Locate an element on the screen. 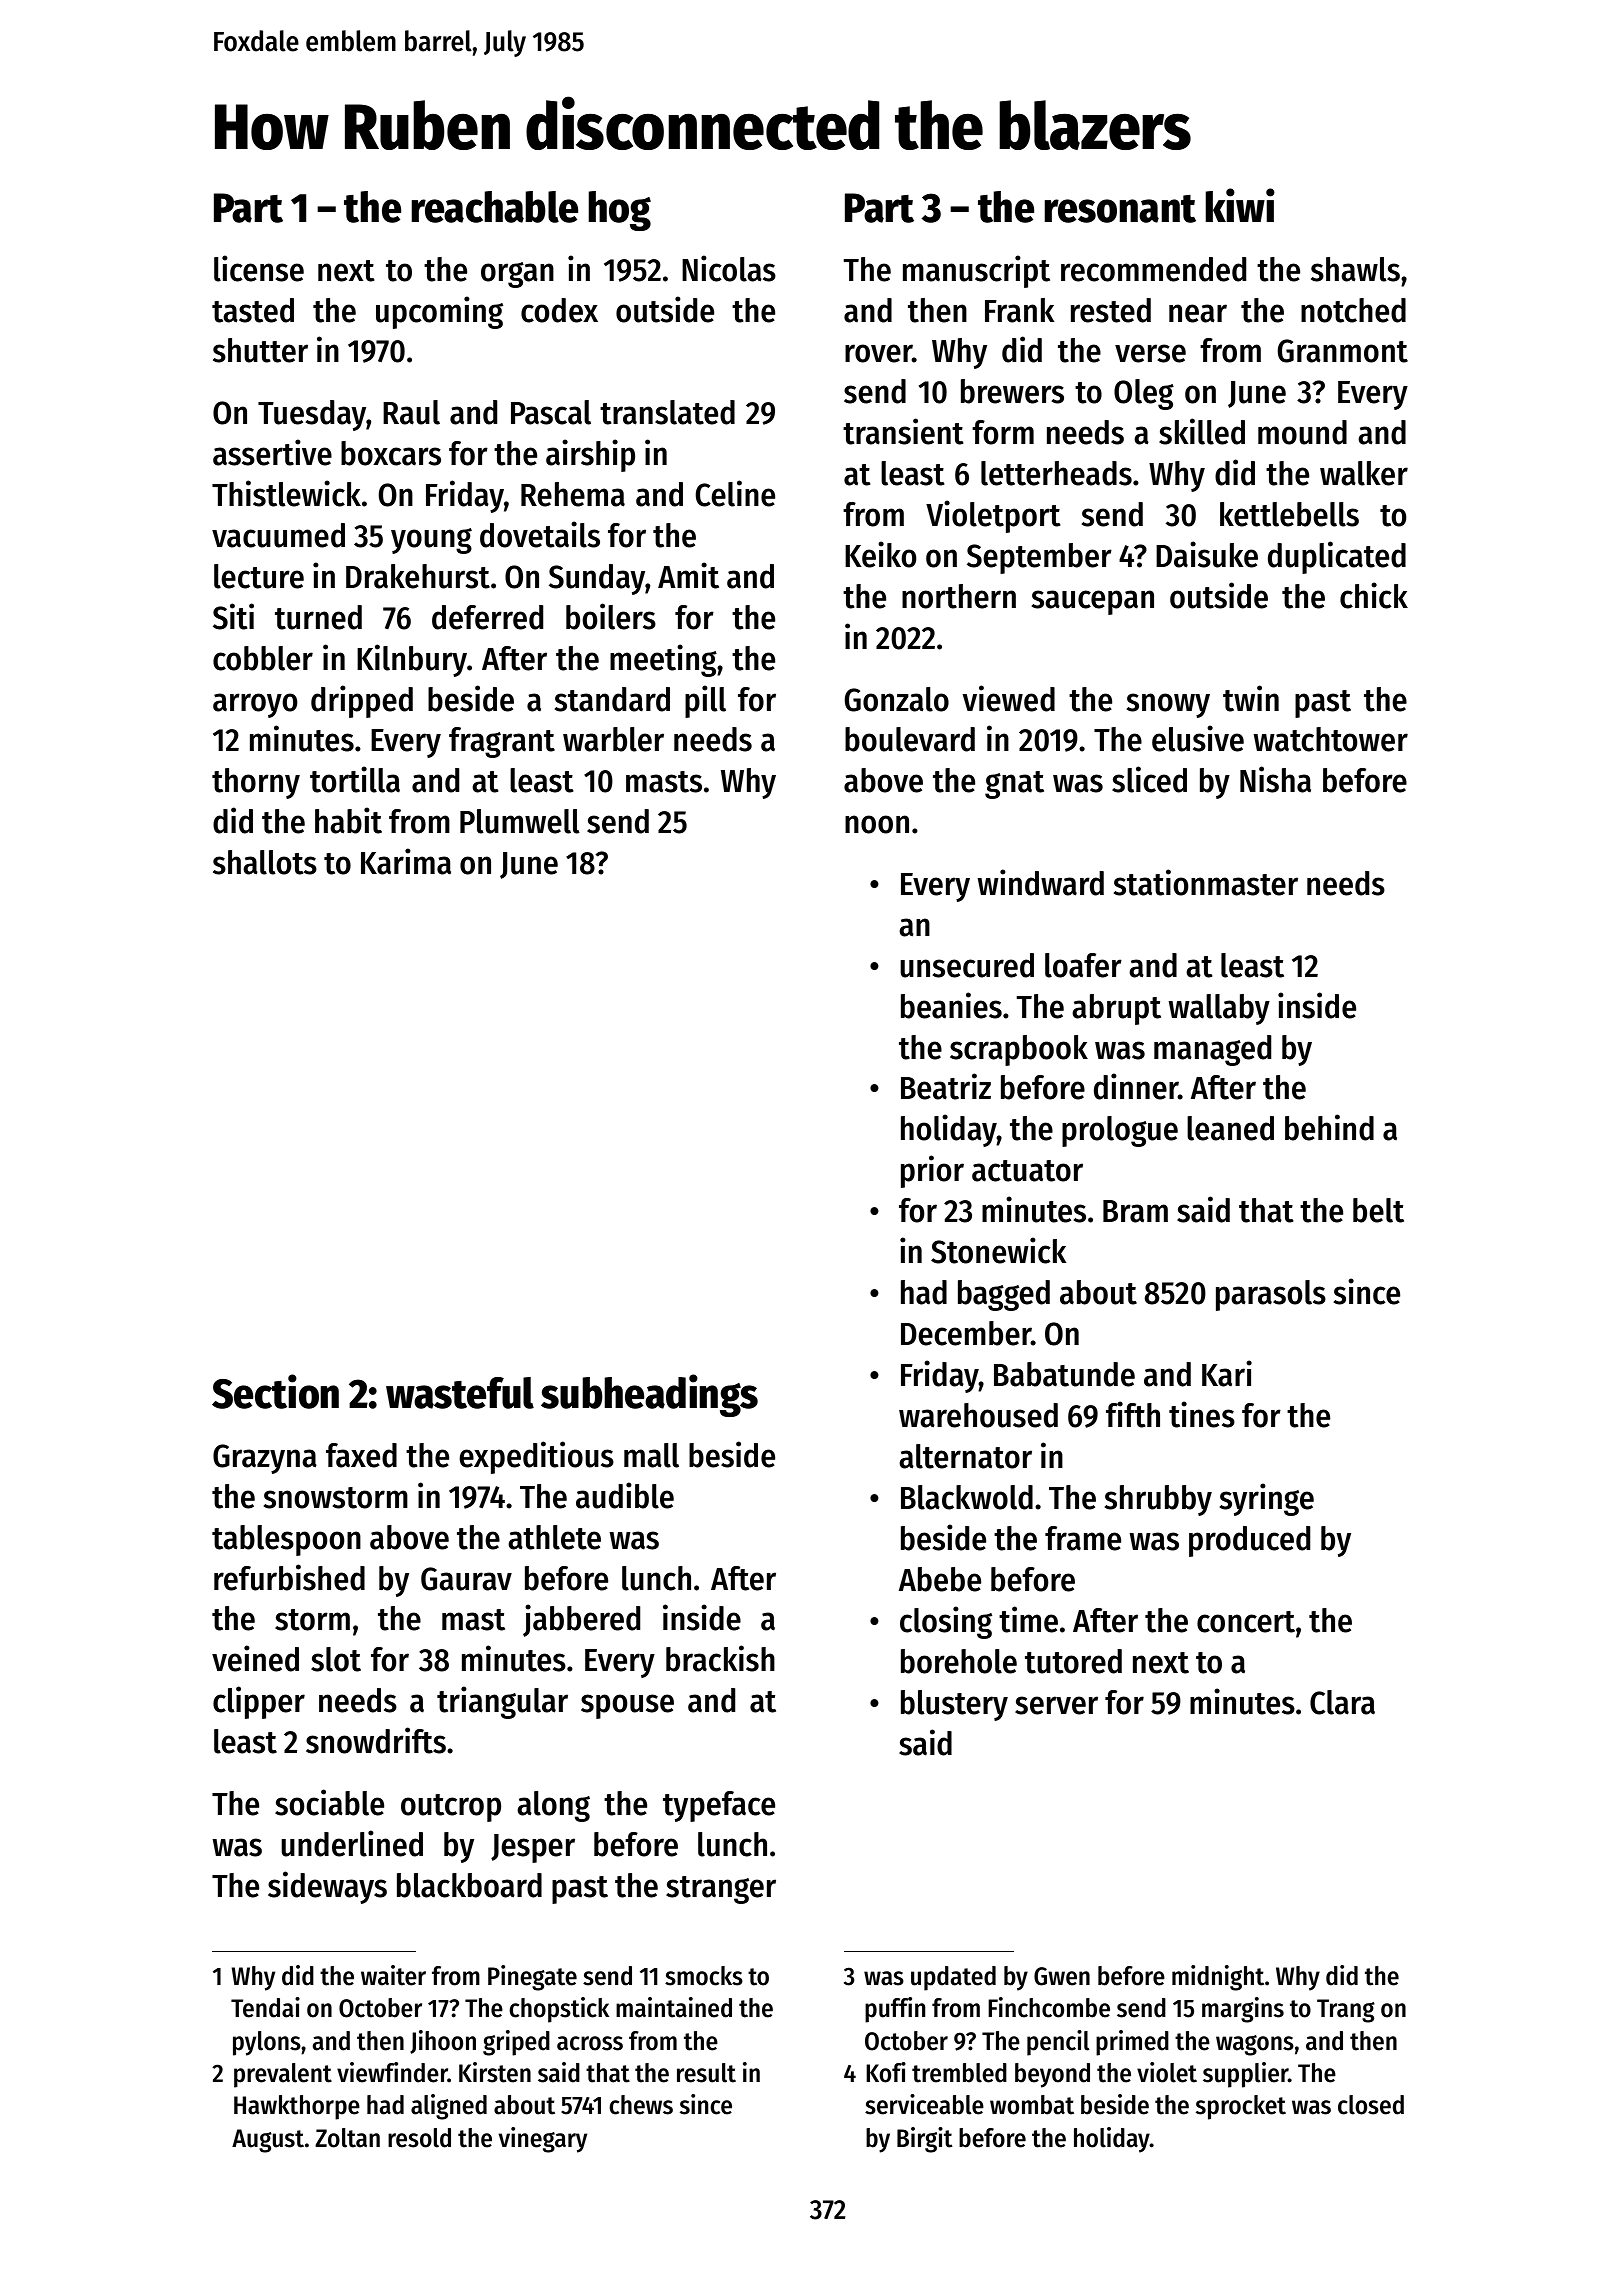 This screenshot has height=2292, width=1620. prior is located at coordinates (932, 1171).
